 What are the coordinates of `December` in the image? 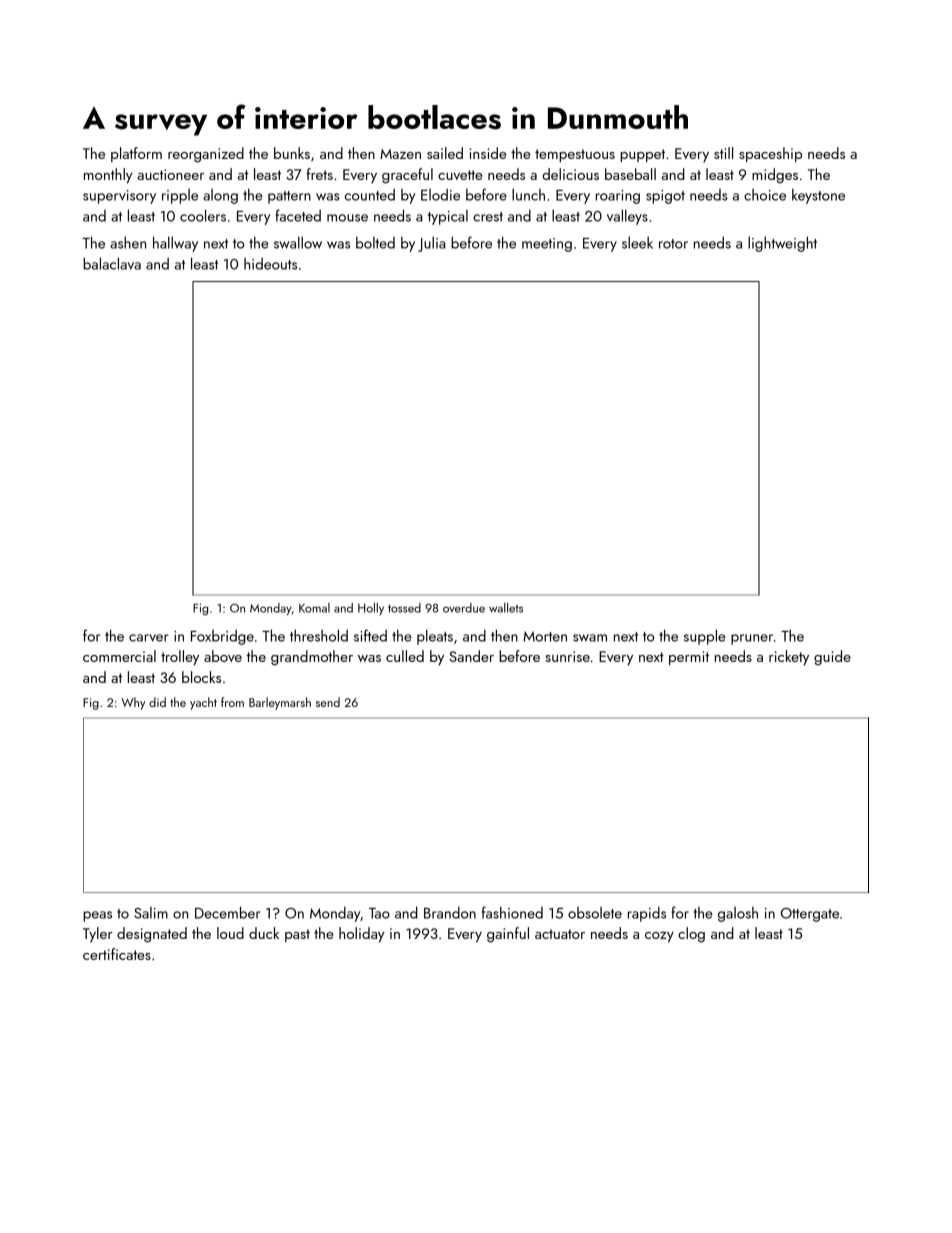 It's located at (227, 912).
